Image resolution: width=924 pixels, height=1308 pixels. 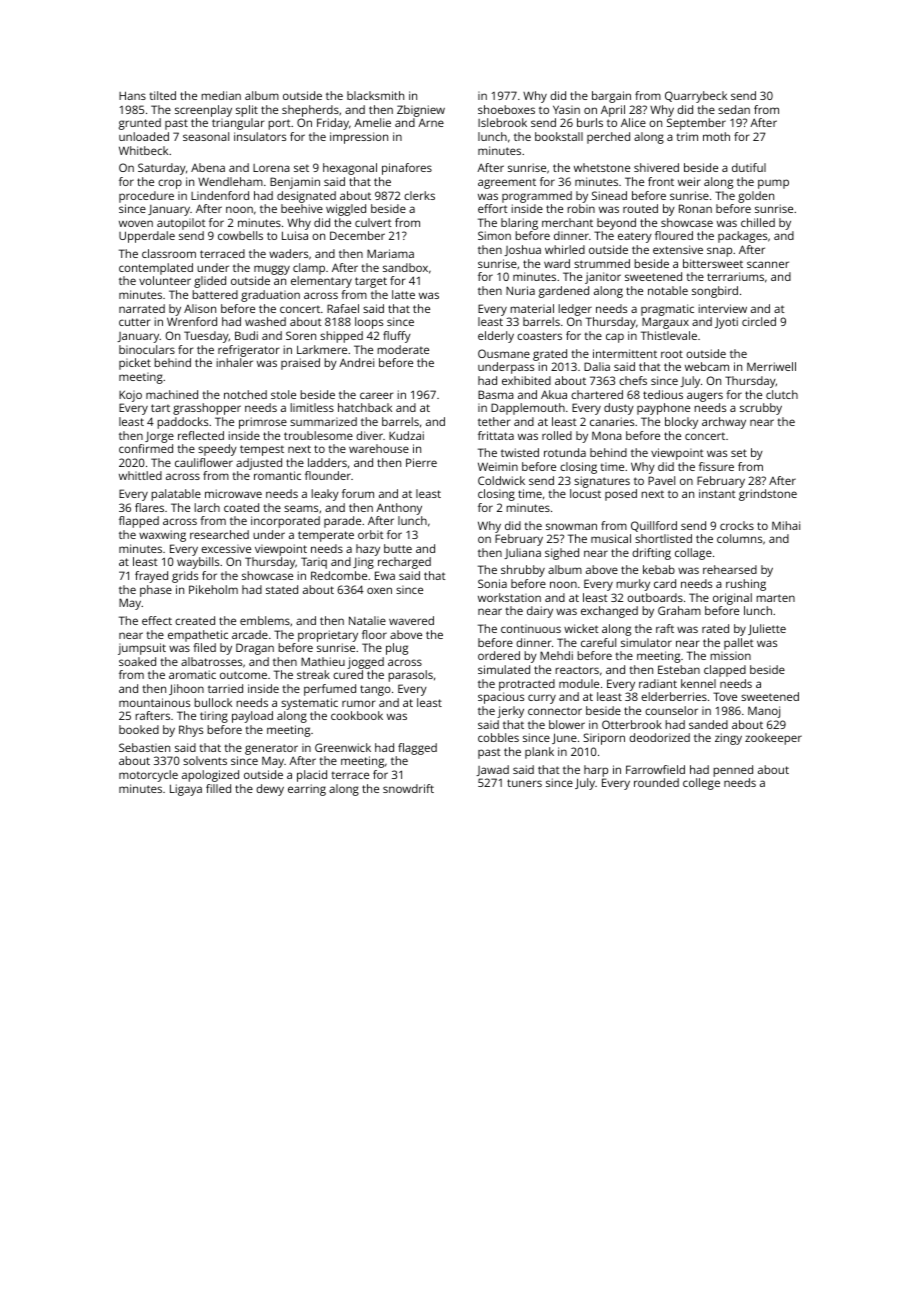 What do you see at coordinates (151, 577) in the image?
I see `frayed` at bounding box center [151, 577].
